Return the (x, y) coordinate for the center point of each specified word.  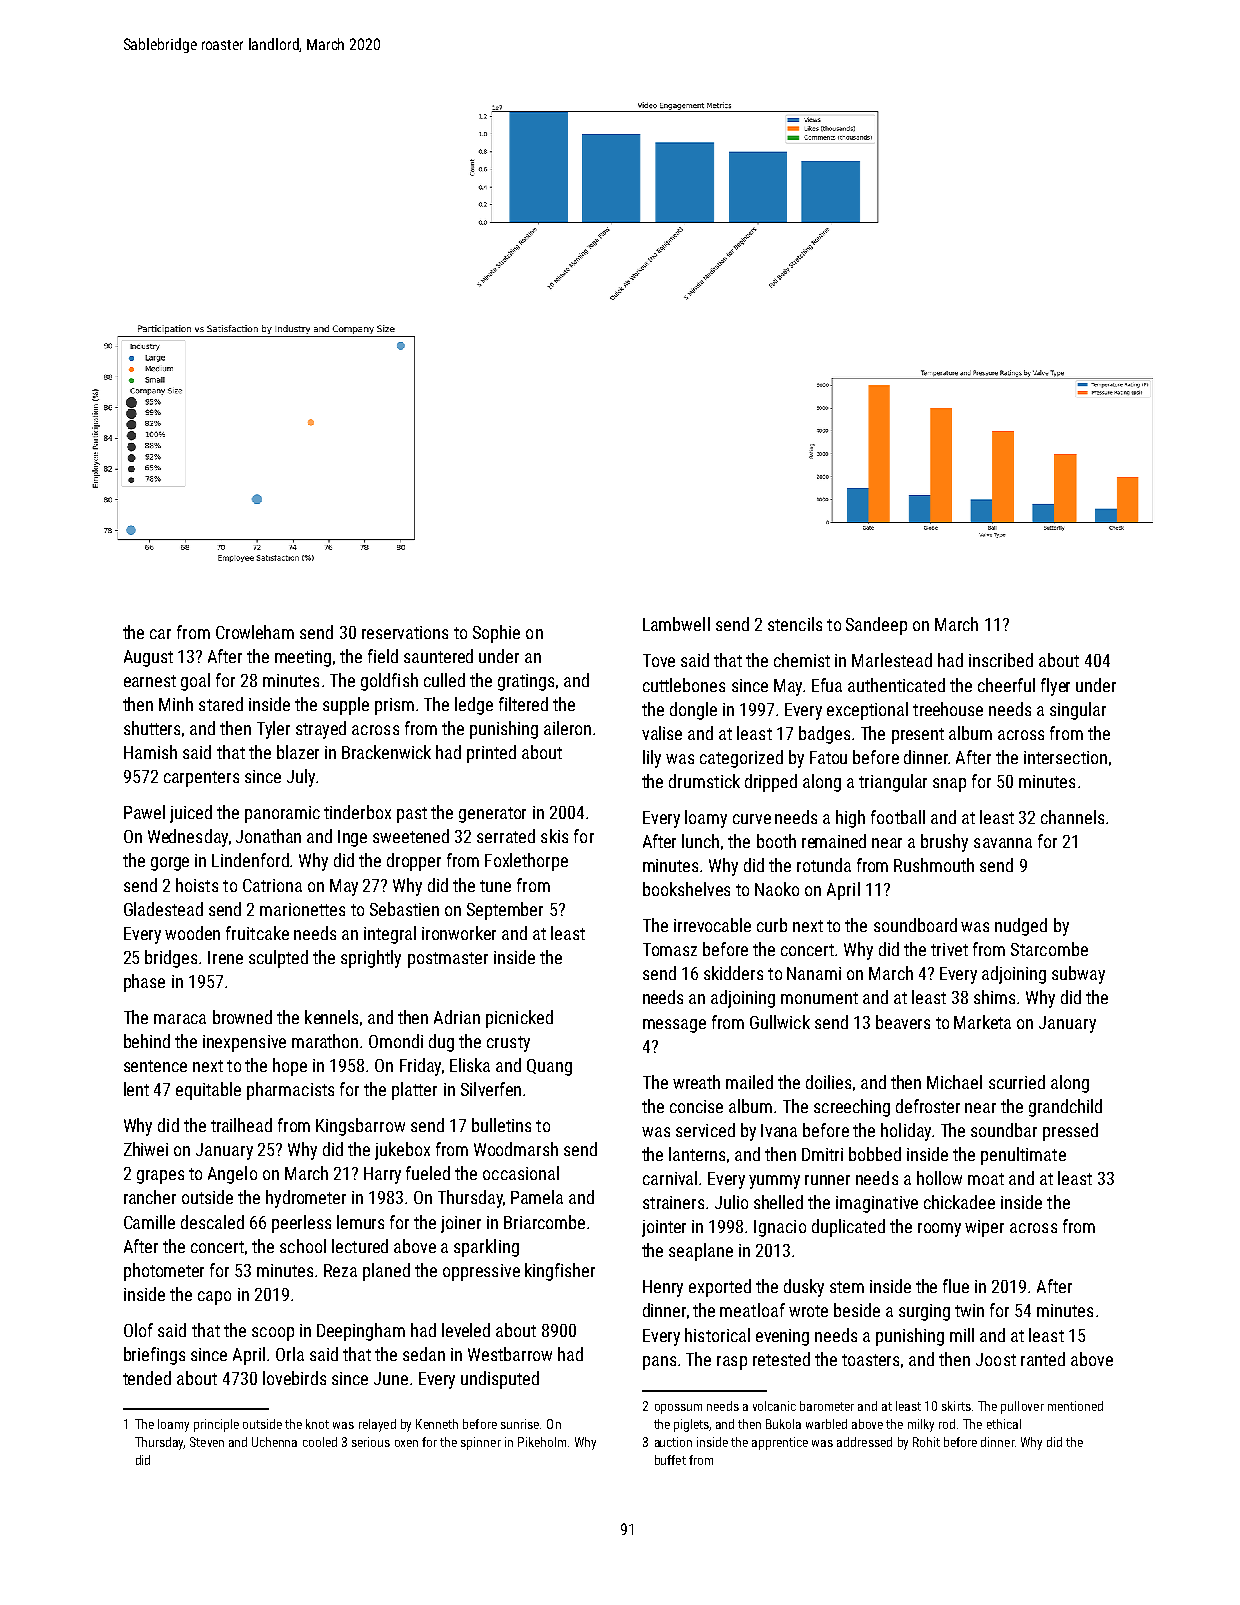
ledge (474, 706)
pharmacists (290, 1091)
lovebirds (294, 1378)
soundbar (1004, 1130)
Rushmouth (934, 865)
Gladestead (163, 909)
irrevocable (712, 925)
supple (346, 706)
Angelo (232, 1175)
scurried (1017, 1082)
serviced (705, 1130)
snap (949, 785)
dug (441, 1043)
